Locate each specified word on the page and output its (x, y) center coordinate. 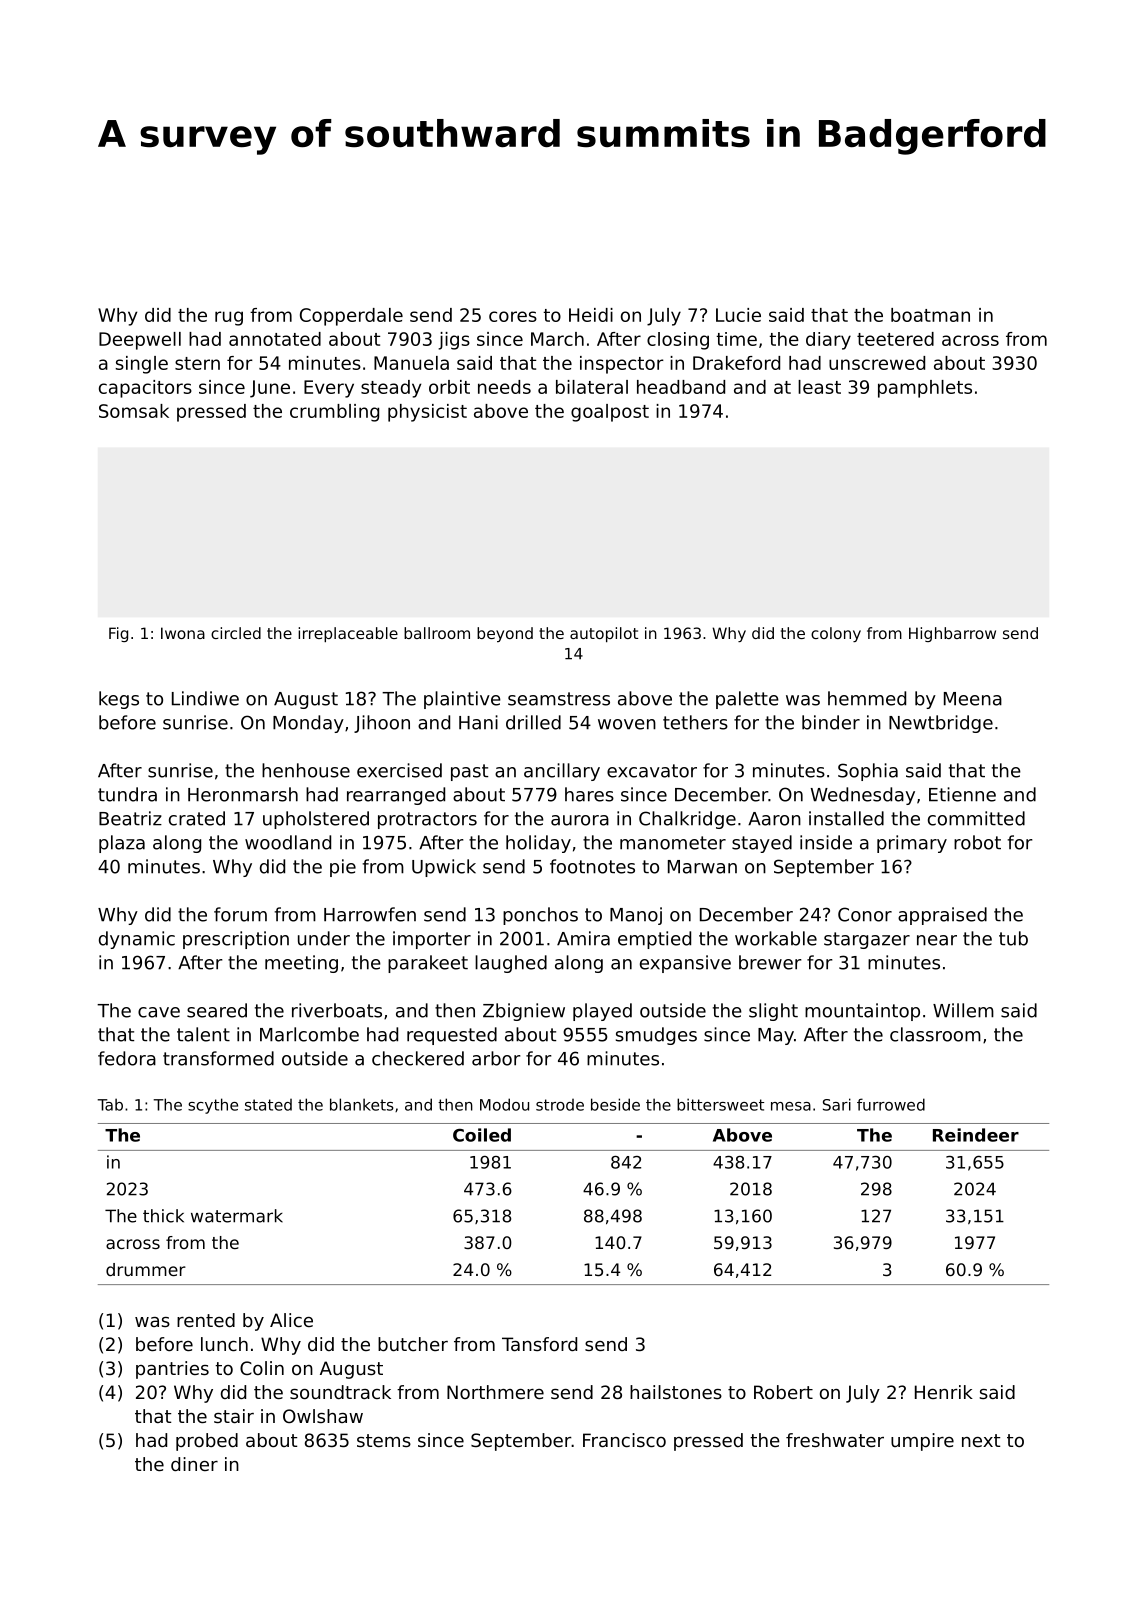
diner (194, 1464)
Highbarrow (952, 634)
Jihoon (382, 724)
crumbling (334, 413)
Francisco (624, 1440)
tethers (695, 722)
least (819, 387)
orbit (449, 387)
